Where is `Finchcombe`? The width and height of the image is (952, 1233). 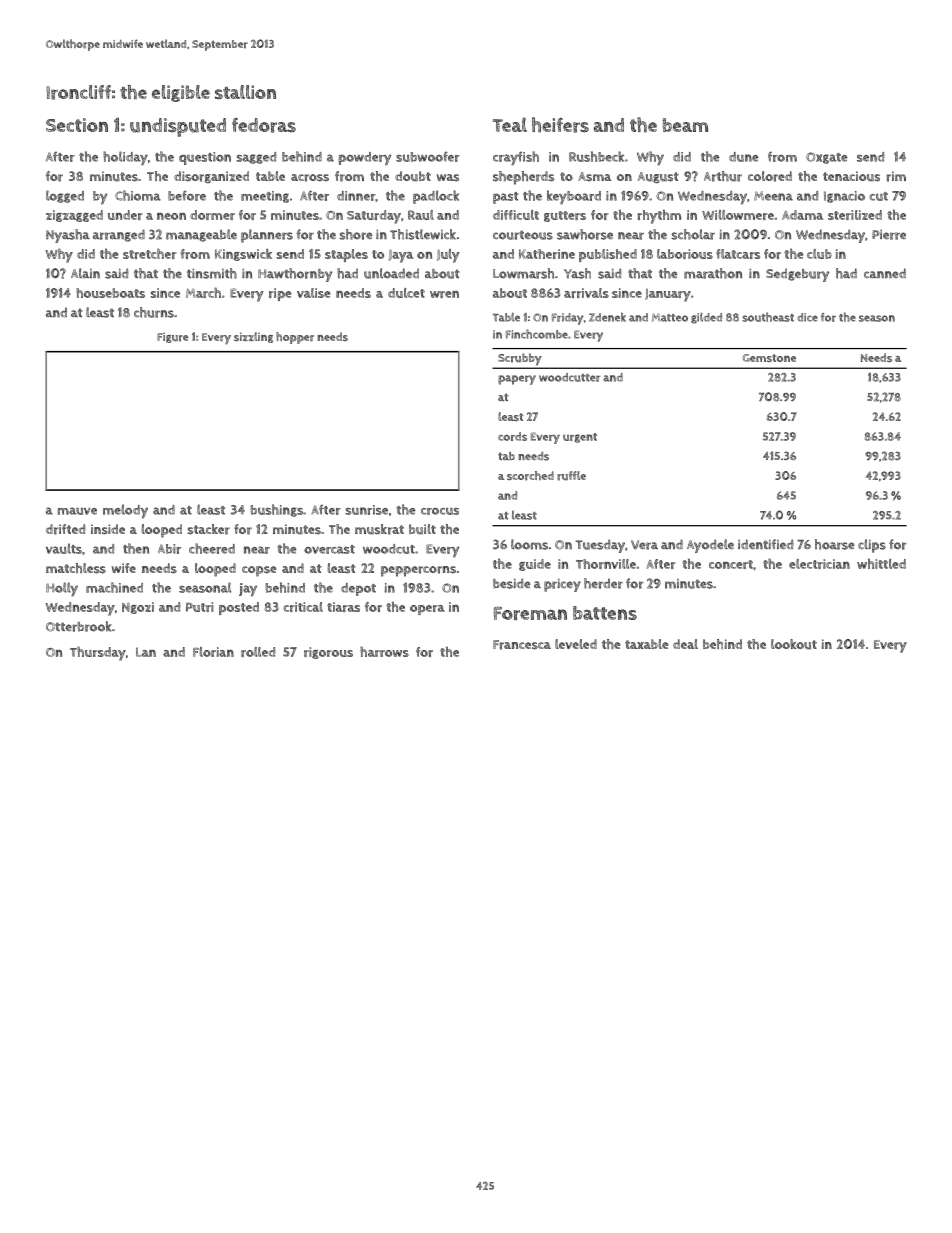
Finchcombe is located at coordinates (537, 334).
